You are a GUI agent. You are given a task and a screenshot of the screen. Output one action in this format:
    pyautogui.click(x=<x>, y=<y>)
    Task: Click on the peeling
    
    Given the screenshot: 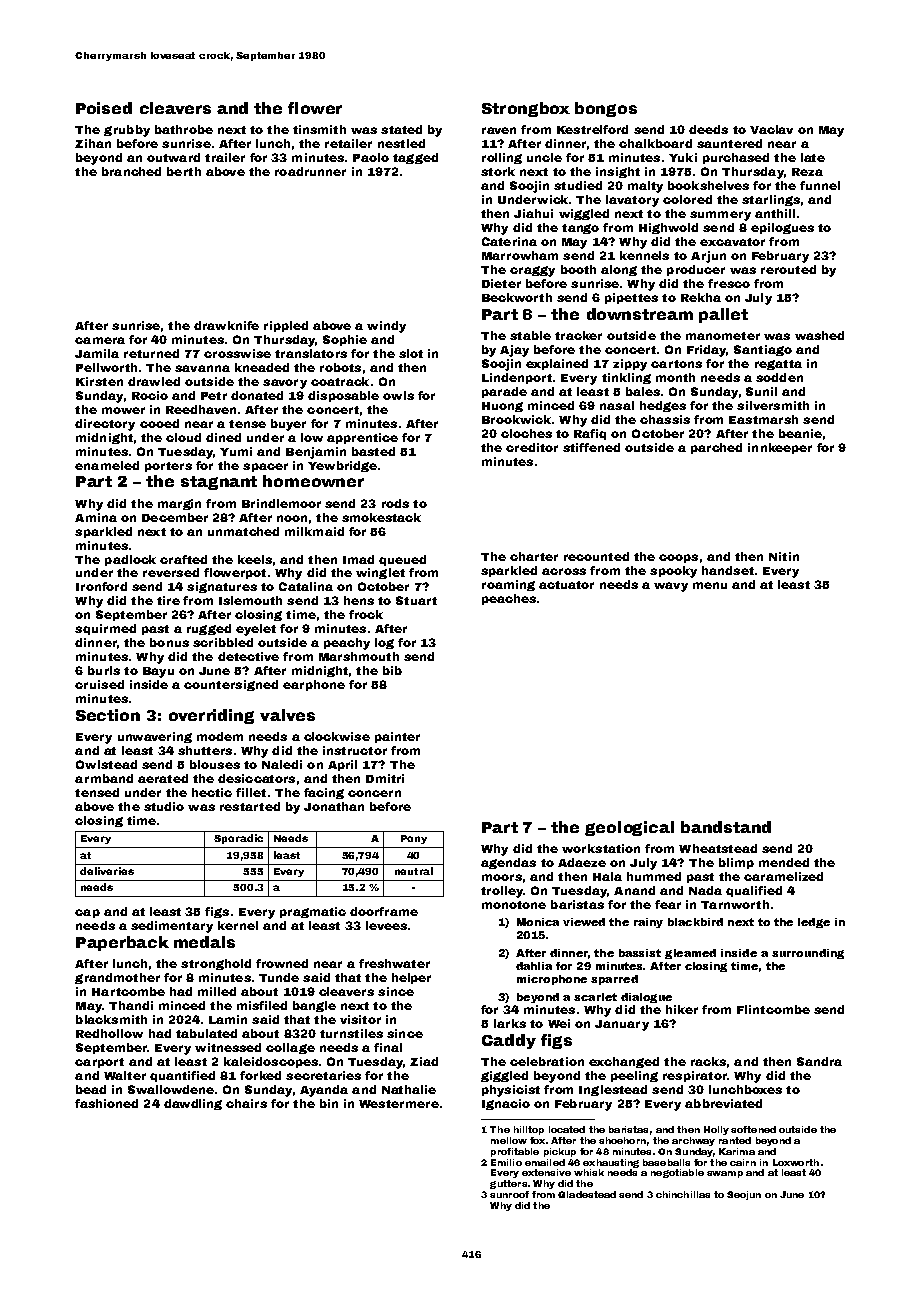 What is the action you would take?
    pyautogui.click(x=634, y=1076)
